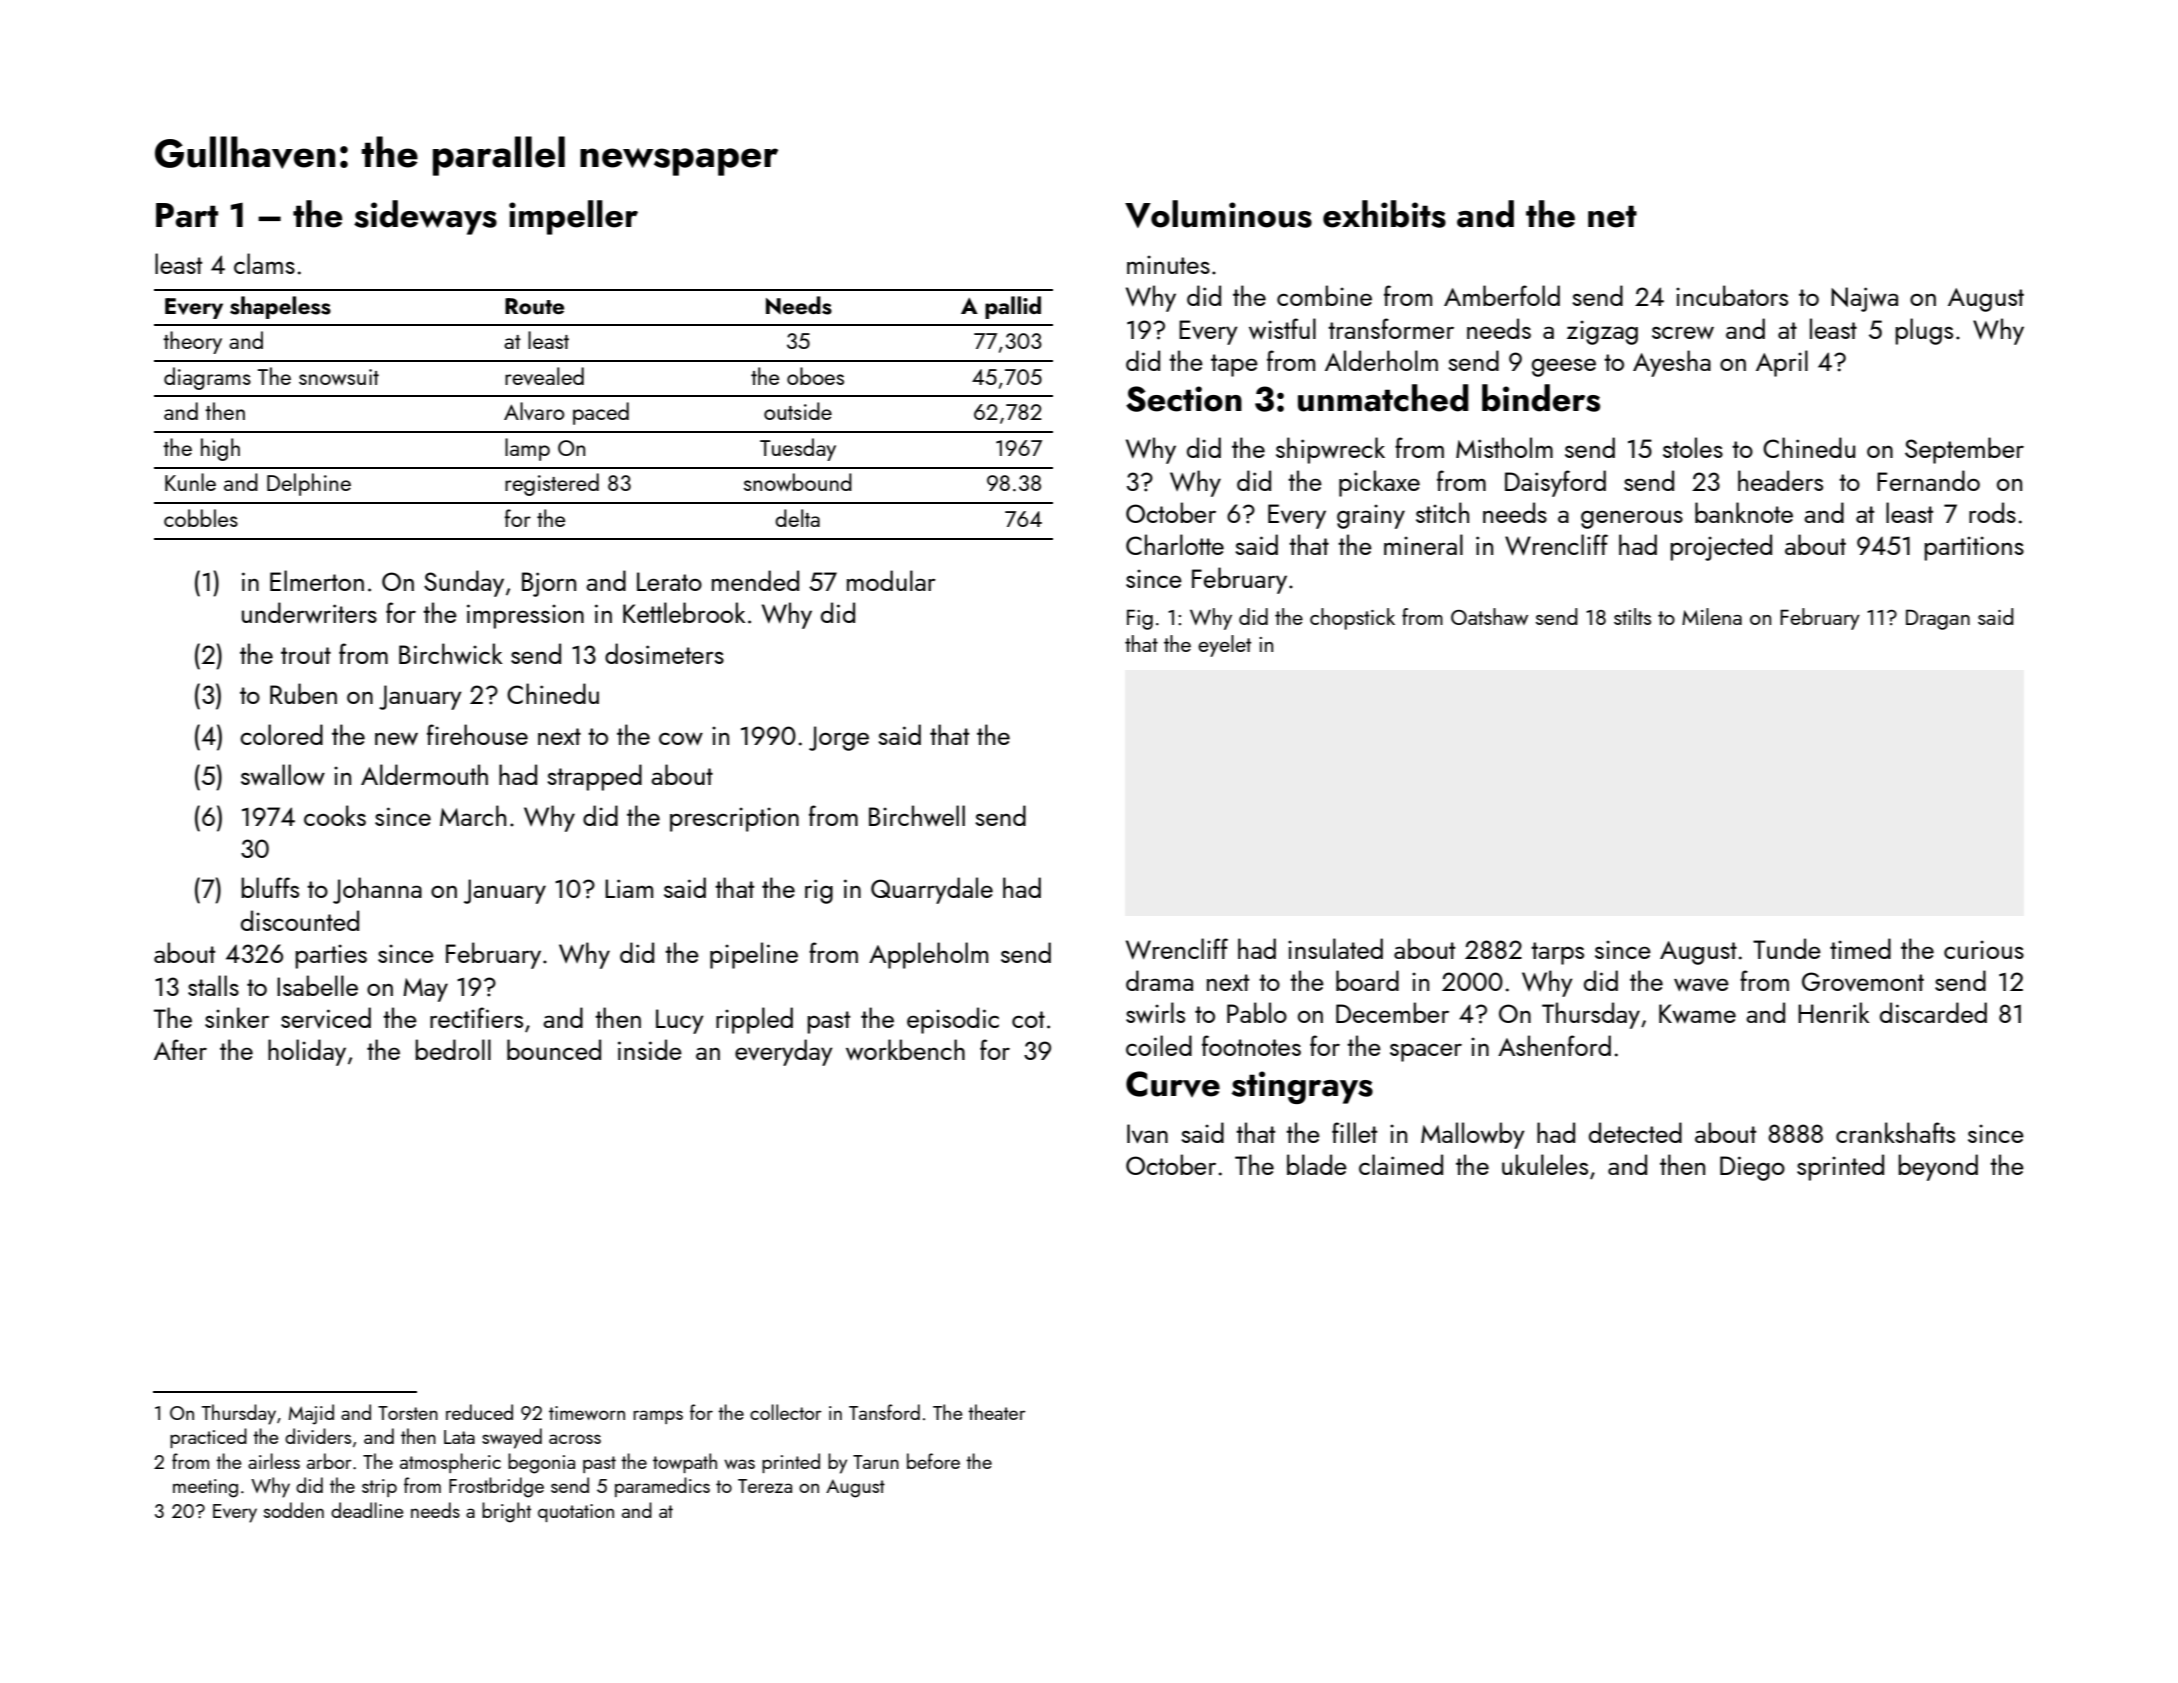  Describe the element at coordinates (765, 1486) in the screenshot. I see `Tereza` at that location.
